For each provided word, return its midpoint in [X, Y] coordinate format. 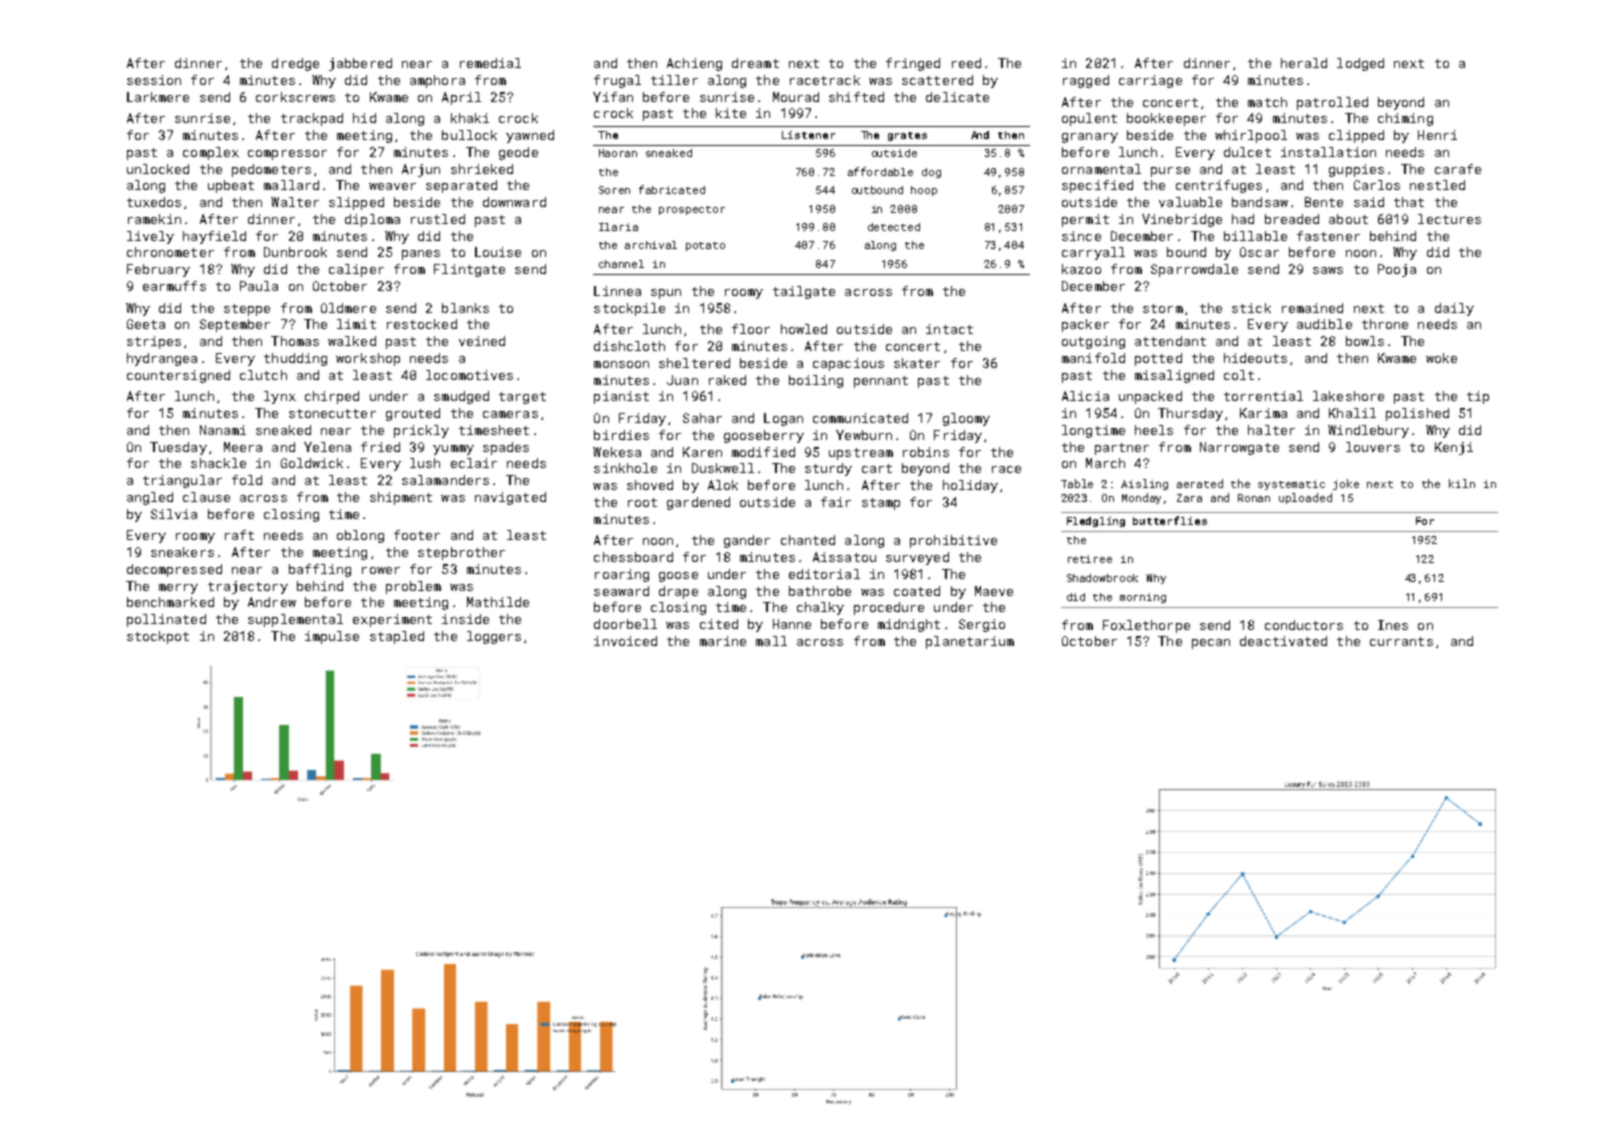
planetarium [970, 642]
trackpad [312, 119]
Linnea [617, 291]
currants [1401, 641]
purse [1170, 172]
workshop [368, 359]
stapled [397, 637]
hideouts [1255, 358]
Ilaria [618, 227]
